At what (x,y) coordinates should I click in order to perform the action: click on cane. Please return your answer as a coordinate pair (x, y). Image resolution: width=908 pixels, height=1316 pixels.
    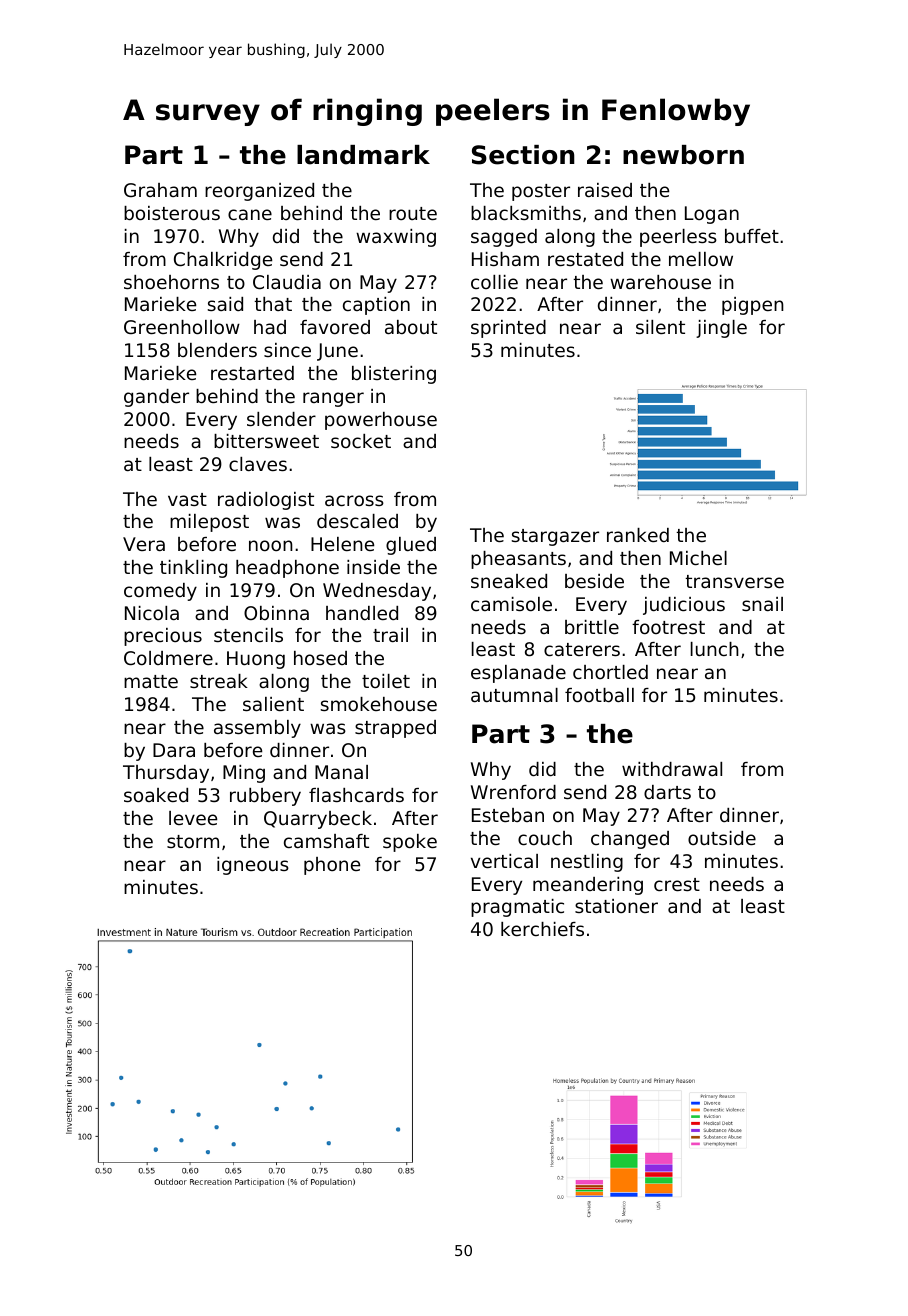
    Looking at the image, I should click on (250, 214).
